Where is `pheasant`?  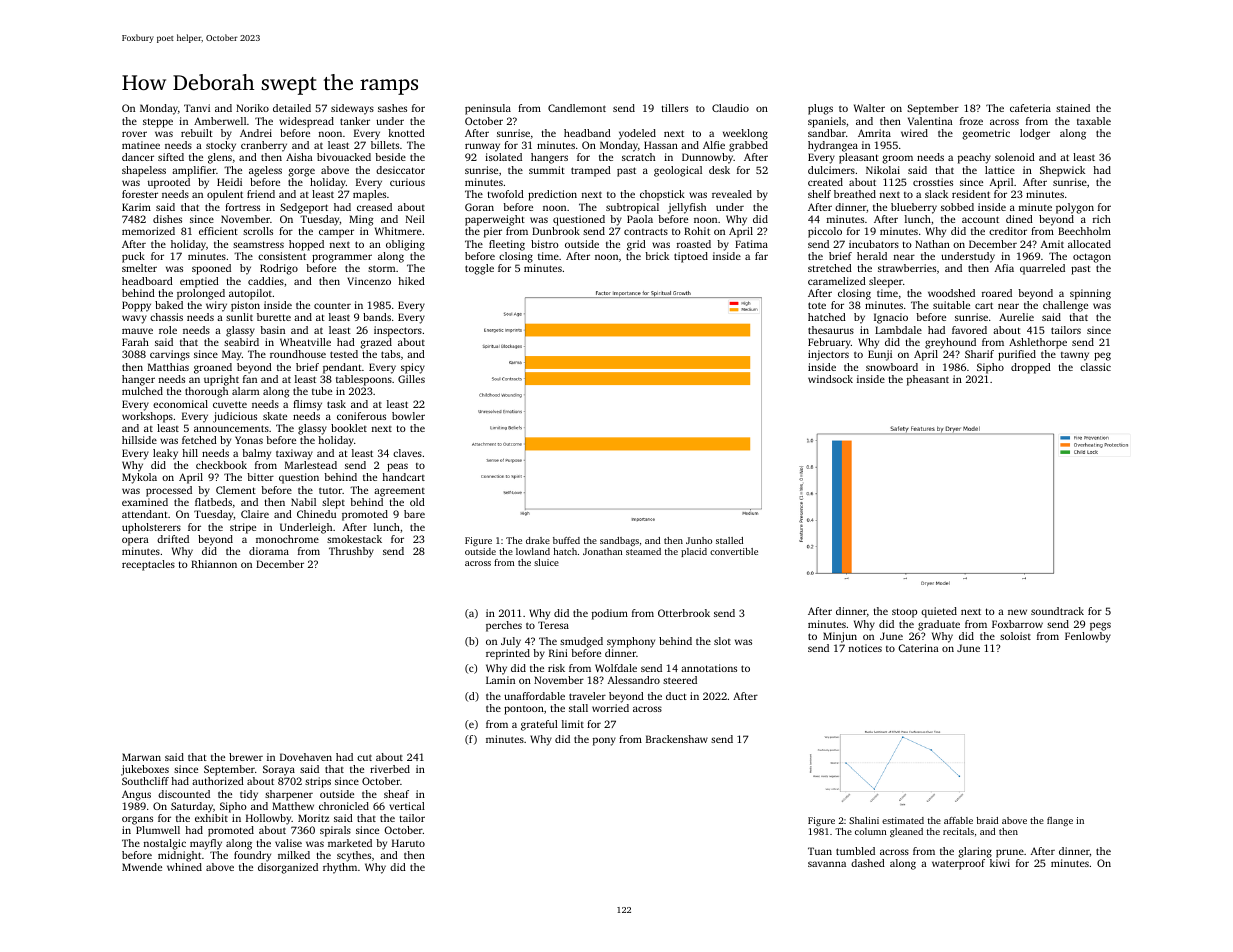 pheasant is located at coordinates (928, 380).
